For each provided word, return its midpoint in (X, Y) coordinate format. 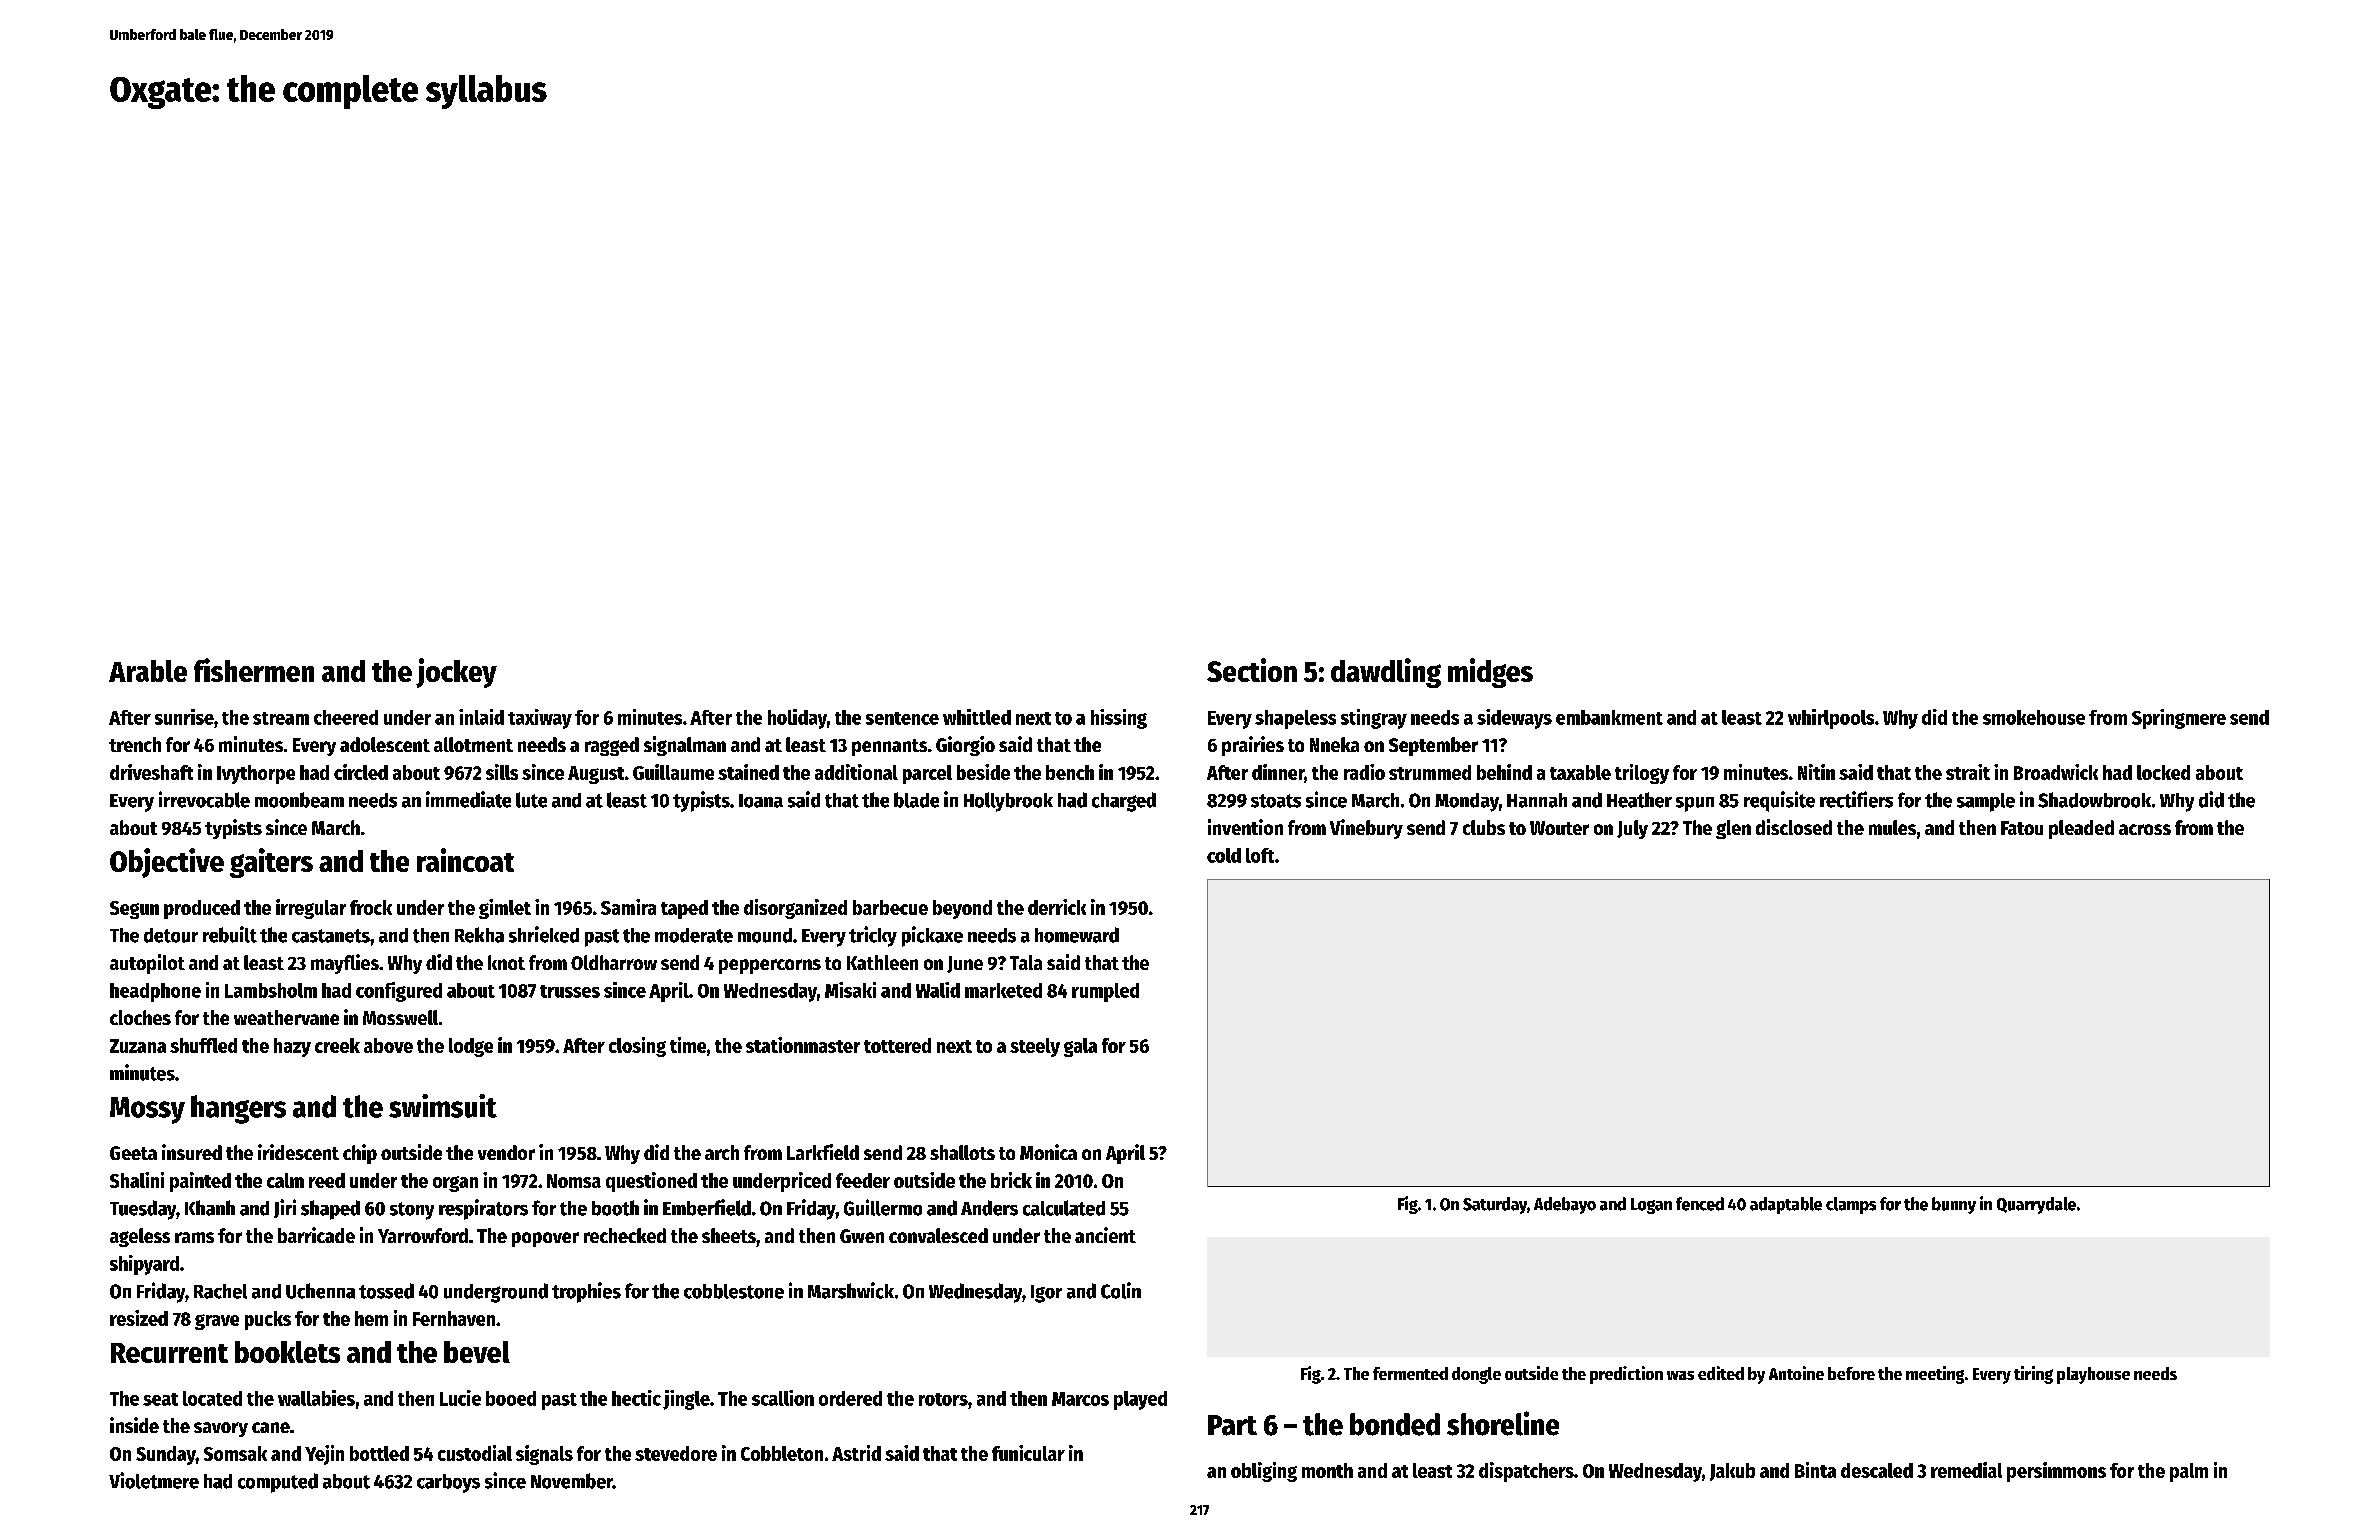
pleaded (2081, 829)
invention (1245, 827)
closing (637, 1047)
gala (1080, 1047)
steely (1035, 1047)
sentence (902, 718)
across (2145, 829)
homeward (1077, 935)
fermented (1410, 1373)
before (1851, 1373)
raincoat (465, 860)
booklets (287, 1352)
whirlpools (1831, 719)
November (572, 1481)
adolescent (385, 744)
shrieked (544, 934)
